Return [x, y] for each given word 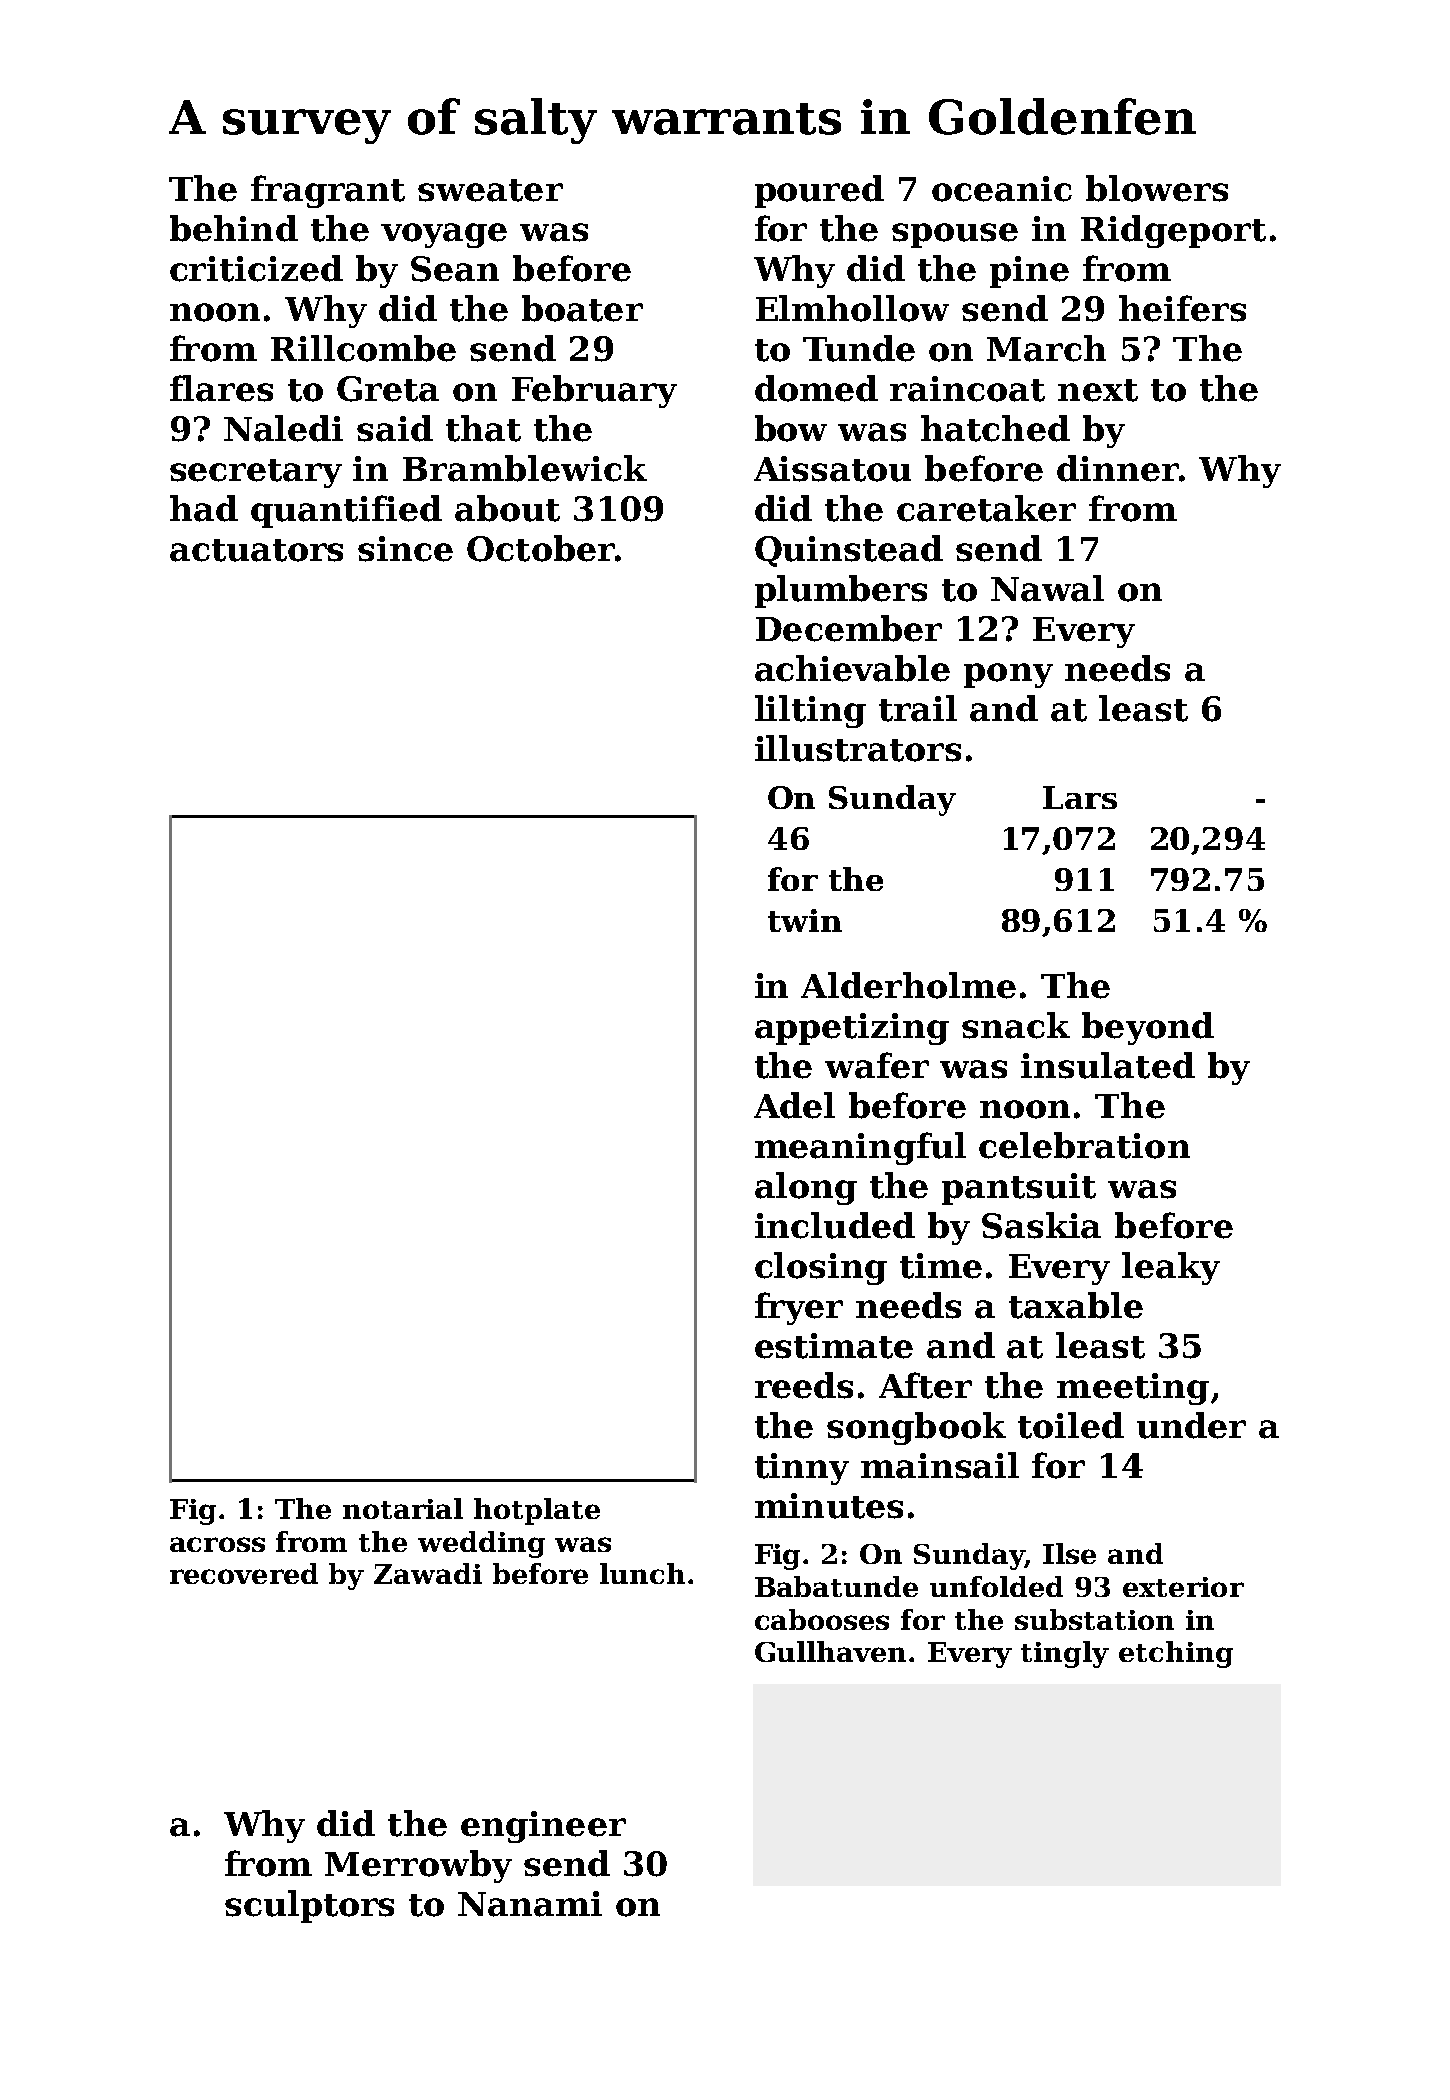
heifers [1182, 308]
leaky [1171, 1268]
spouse [955, 235]
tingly [1065, 1654]
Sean [455, 269]
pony [1008, 675]
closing [821, 1268]
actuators [256, 550]
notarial [403, 1508]
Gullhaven [830, 1651]
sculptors [309, 1906]
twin [805, 920]
